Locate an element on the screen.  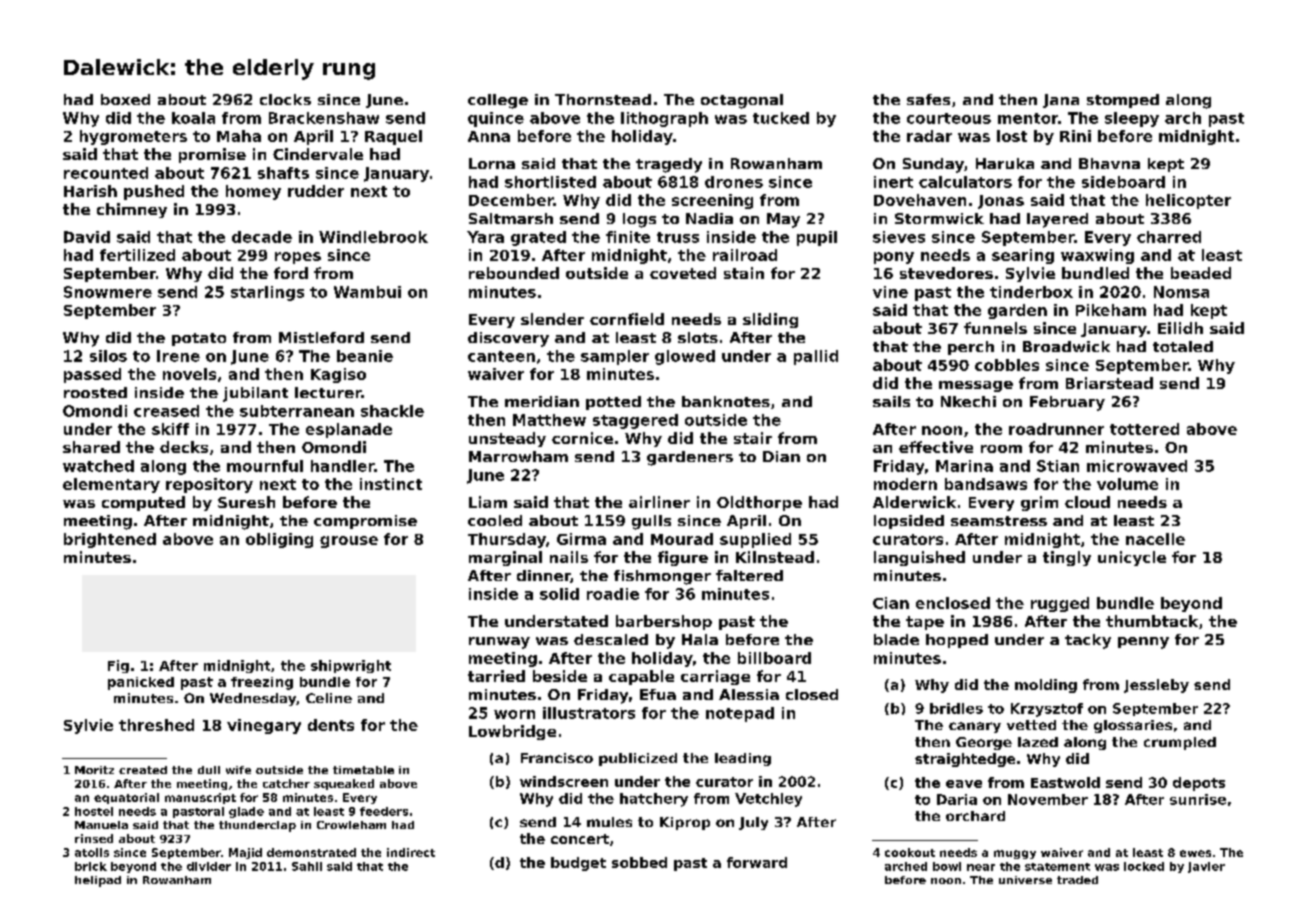
totaled is located at coordinates (1183, 346).
